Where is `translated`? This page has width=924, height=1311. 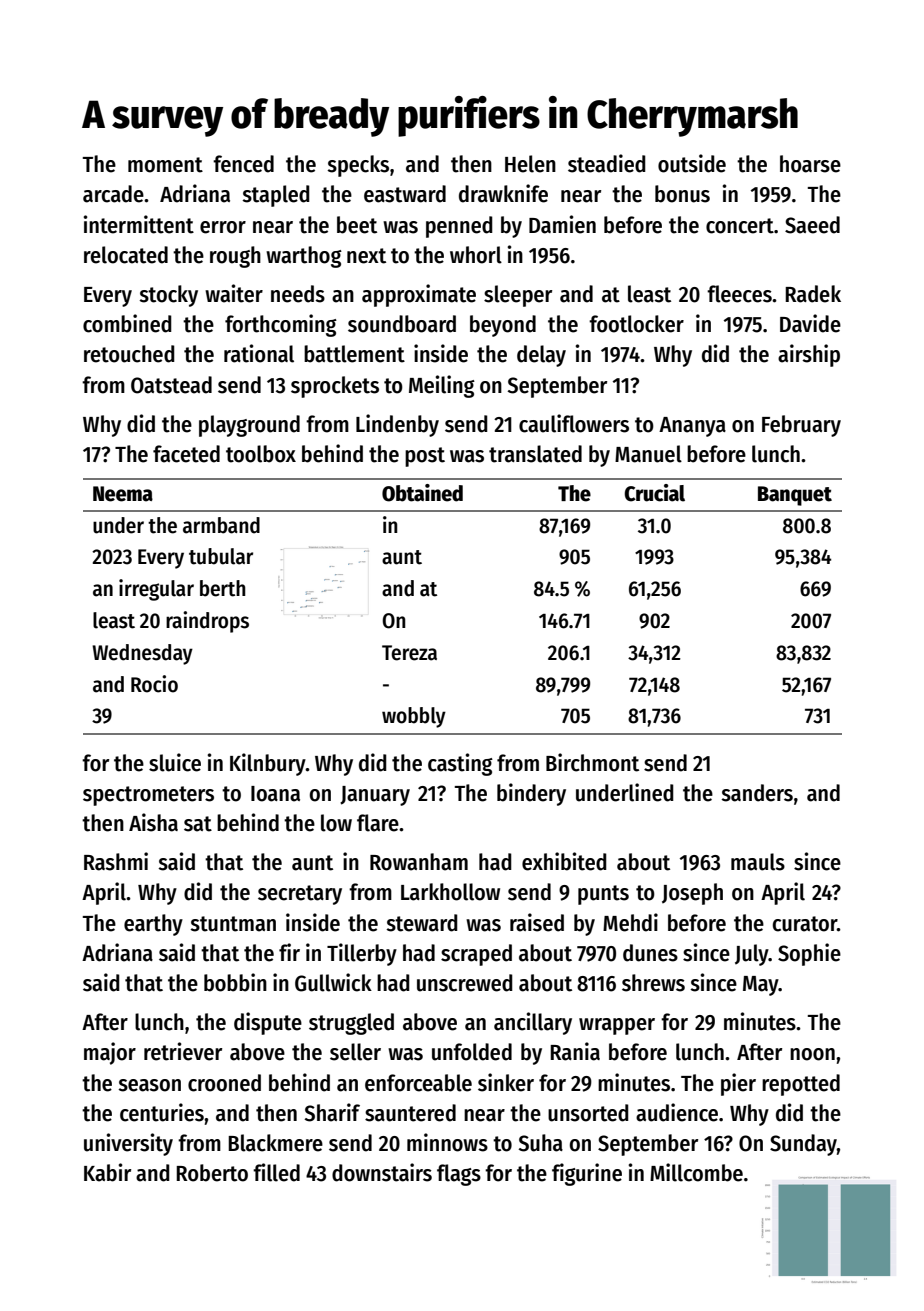 translated is located at coordinates (535, 454).
